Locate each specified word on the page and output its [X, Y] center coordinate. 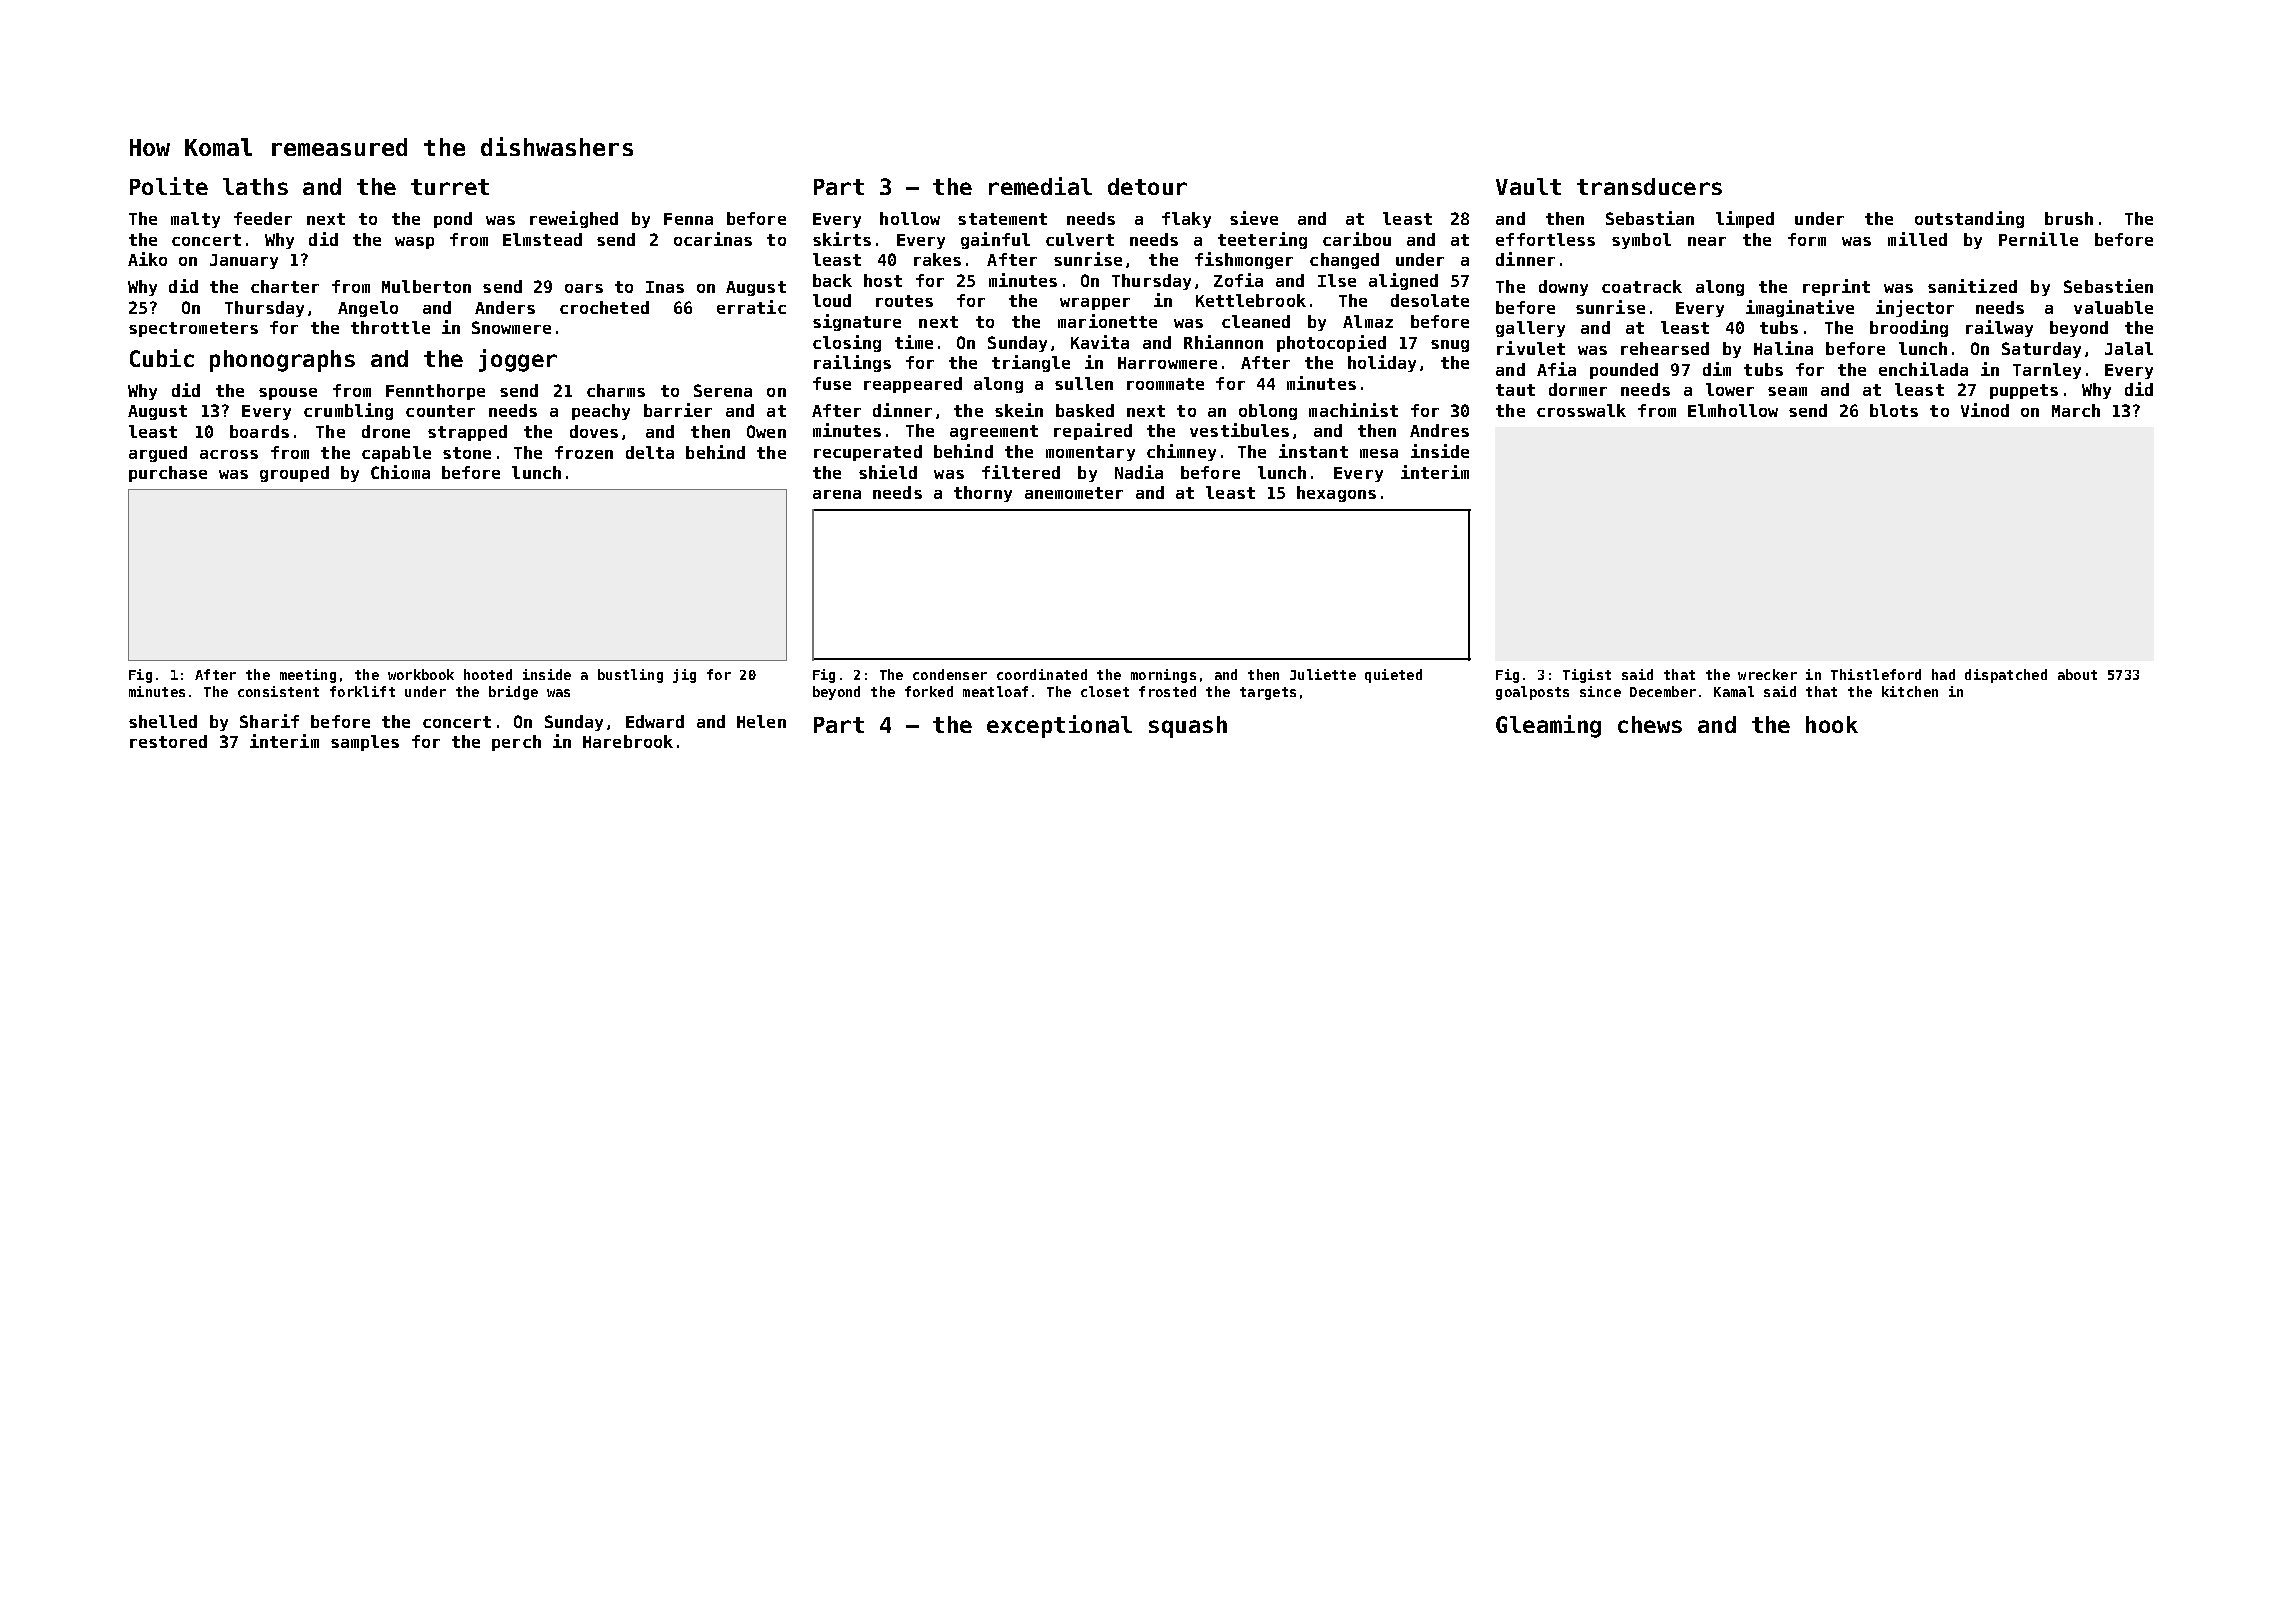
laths [255, 186]
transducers [1649, 186]
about [2077, 674]
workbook [421, 674]
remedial [1040, 186]
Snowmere [511, 327]
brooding [1909, 328]
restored [168, 741]
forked [929, 691]
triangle [1031, 363]
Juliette [1323, 674]
